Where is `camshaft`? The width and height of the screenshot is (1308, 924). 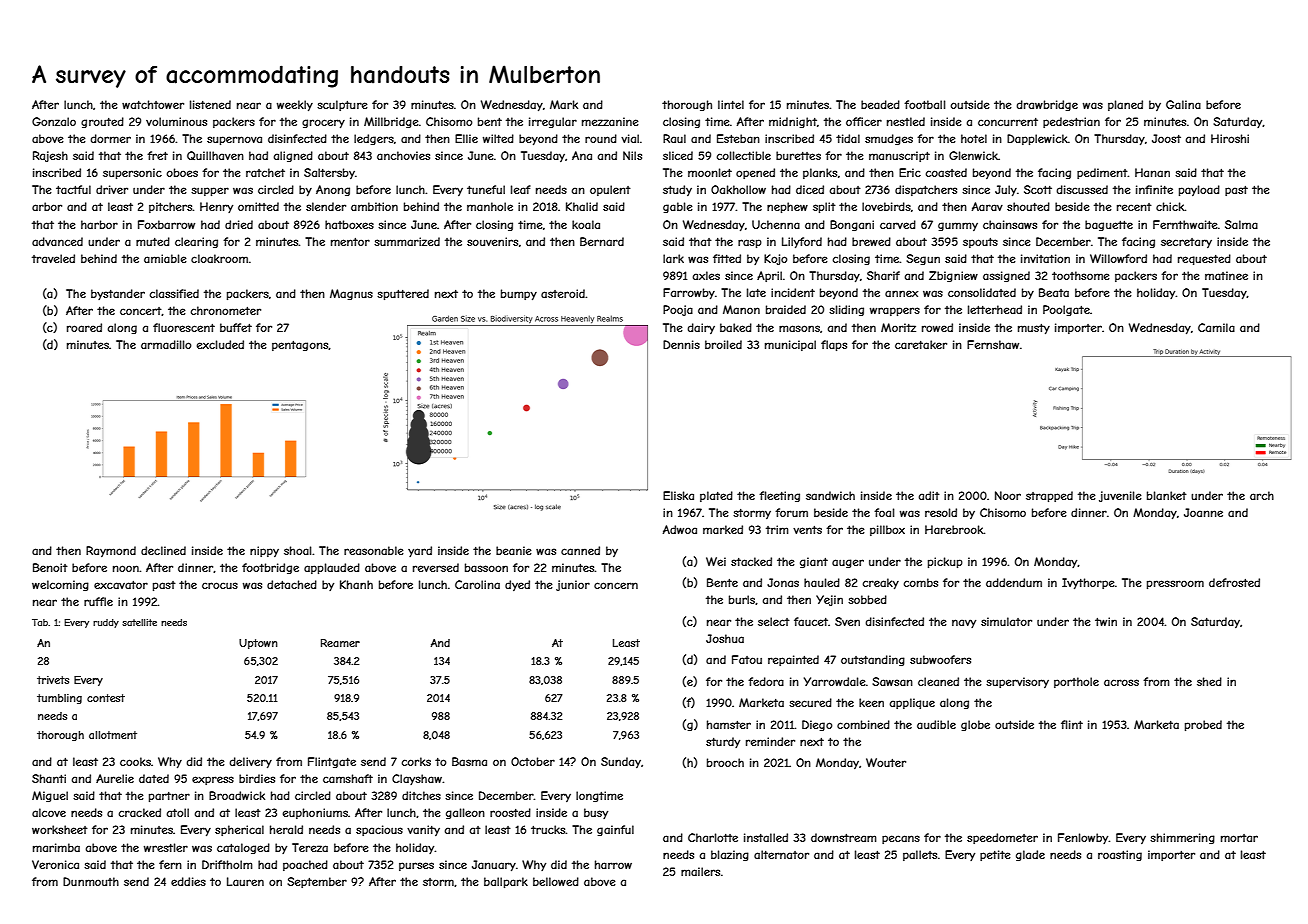 camshaft is located at coordinates (348, 778).
